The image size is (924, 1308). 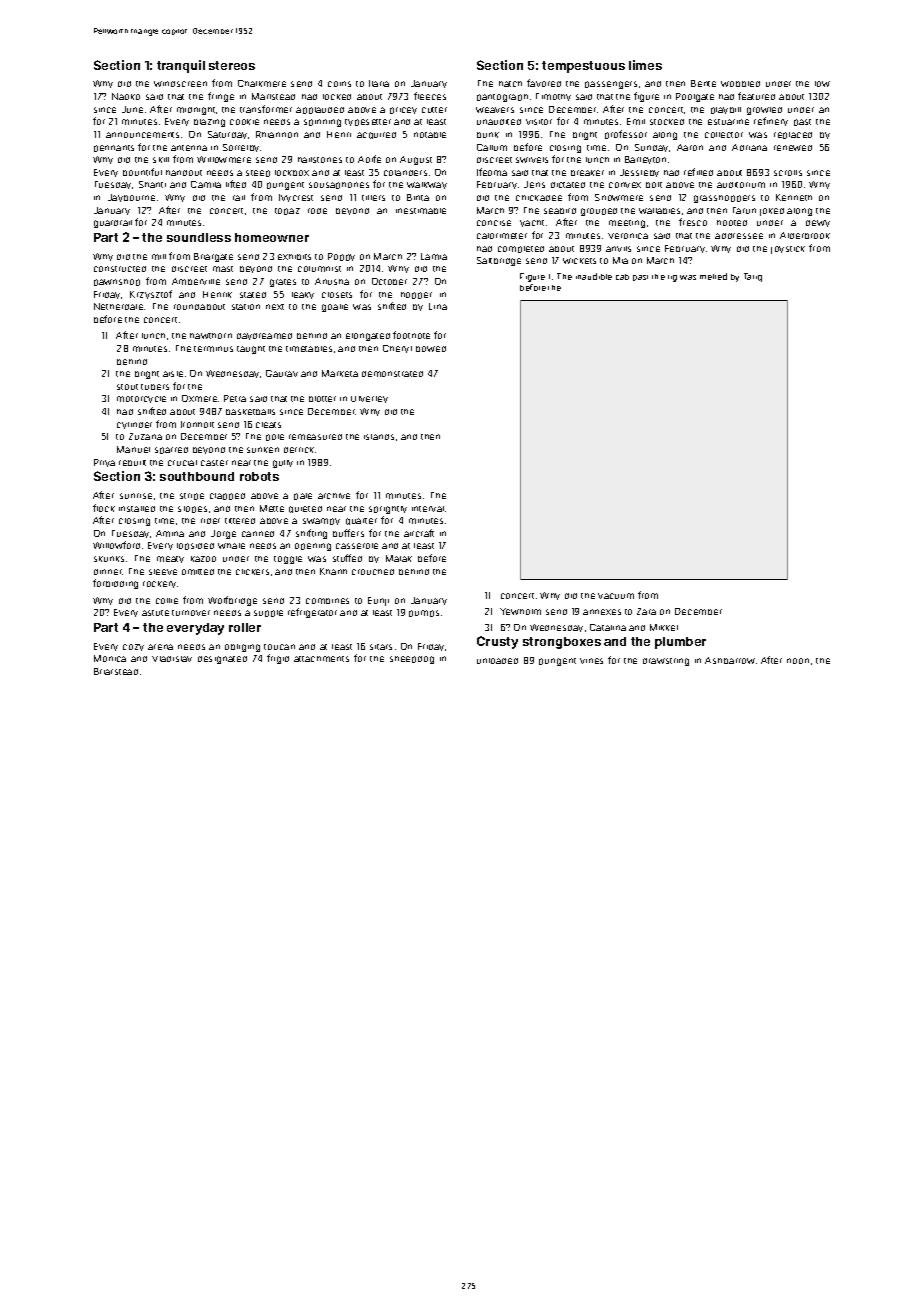 What do you see at coordinates (341, 257) in the screenshot?
I see `Poppy` at bounding box center [341, 257].
